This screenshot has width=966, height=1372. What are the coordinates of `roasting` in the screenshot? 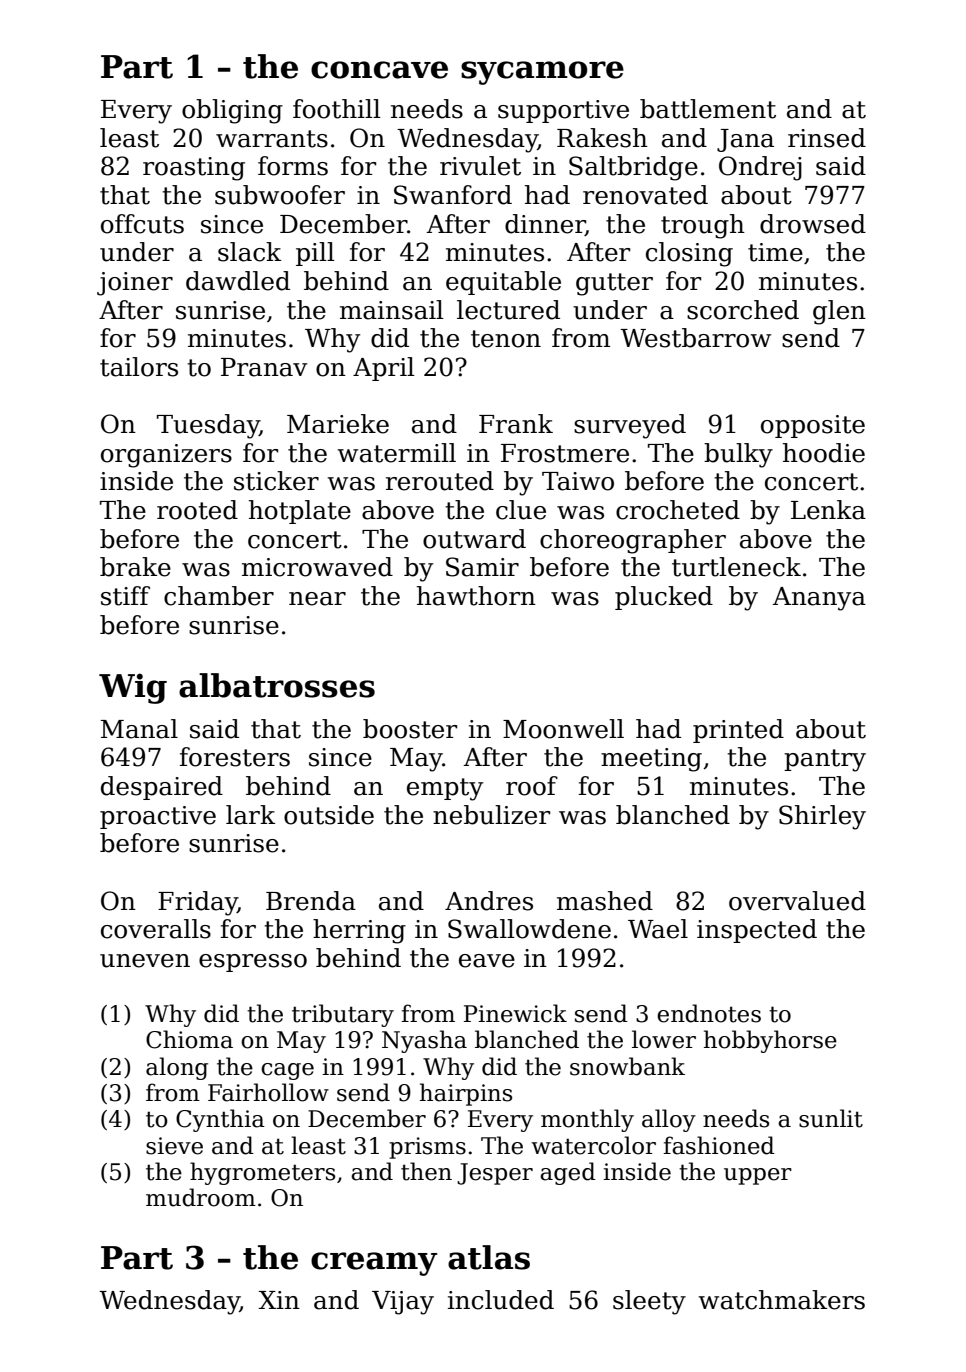 It's located at (194, 169).
